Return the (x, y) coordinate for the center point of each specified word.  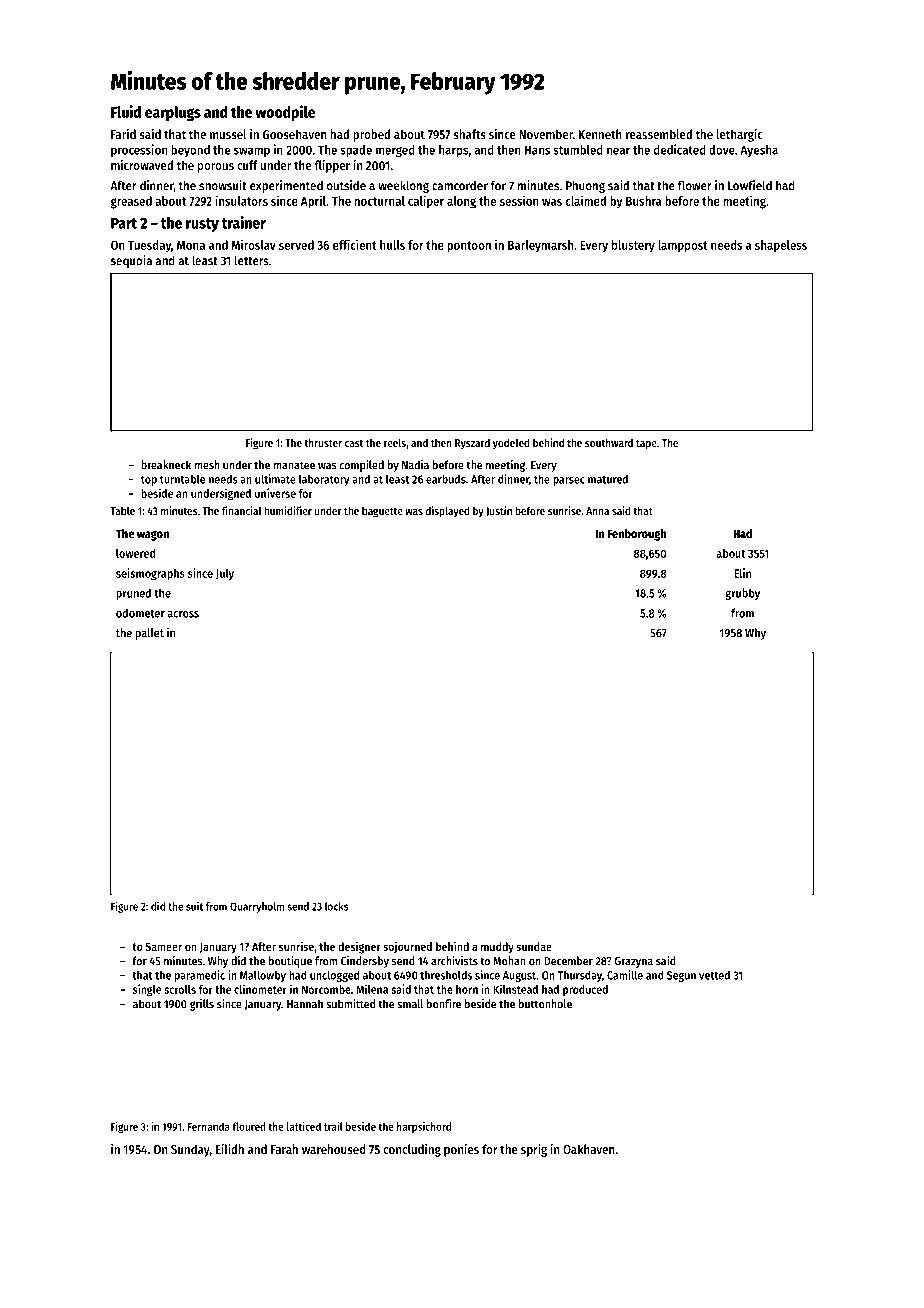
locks (337, 906)
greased (131, 202)
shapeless (781, 246)
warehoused (334, 1149)
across (183, 614)
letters (252, 260)
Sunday (190, 1150)
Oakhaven (589, 1149)
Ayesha (759, 151)
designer (359, 948)
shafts (470, 134)
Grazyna (633, 962)
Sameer (164, 946)
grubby (742, 594)
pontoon (469, 247)
